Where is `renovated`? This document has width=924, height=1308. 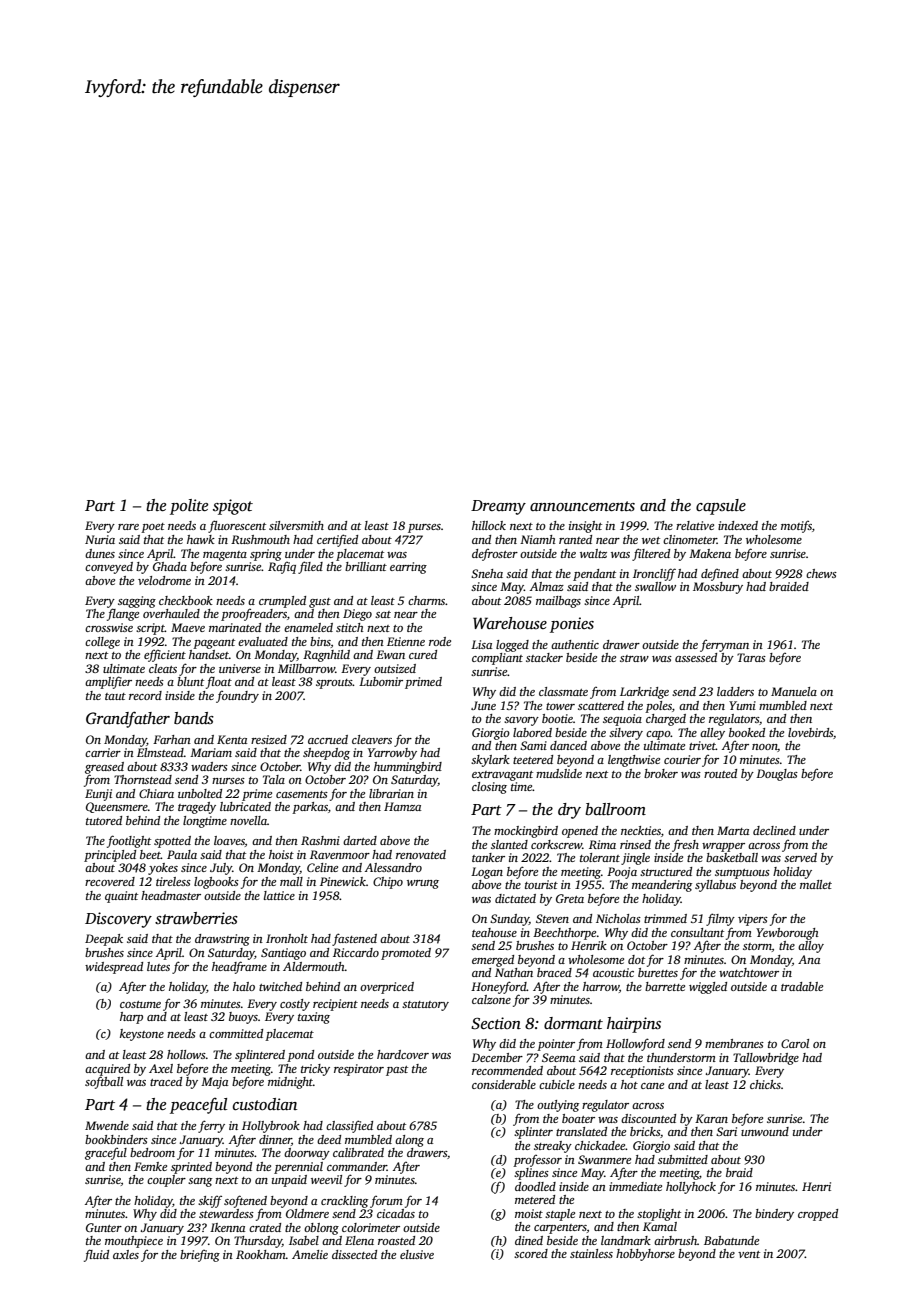
renovated is located at coordinates (421, 854).
